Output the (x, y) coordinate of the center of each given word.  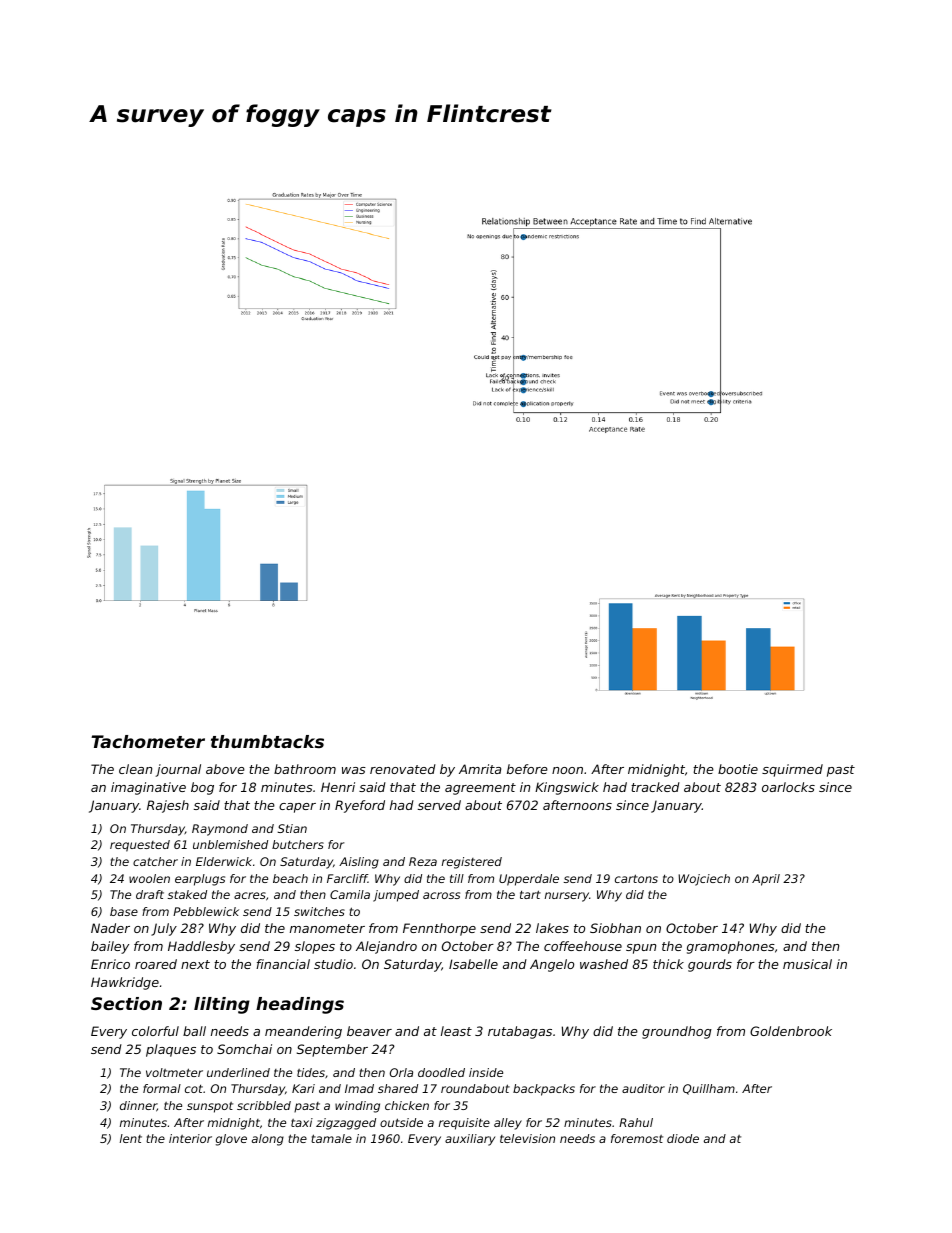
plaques (171, 1050)
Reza (423, 861)
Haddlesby (201, 947)
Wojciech (704, 880)
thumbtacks (267, 741)
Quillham (709, 1089)
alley (508, 1124)
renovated (403, 769)
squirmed (792, 770)
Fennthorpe (439, 929)
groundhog (677, 1032)
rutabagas (520, 1032)
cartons (636, 878)
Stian (292, 828)
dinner (138, 1106)
